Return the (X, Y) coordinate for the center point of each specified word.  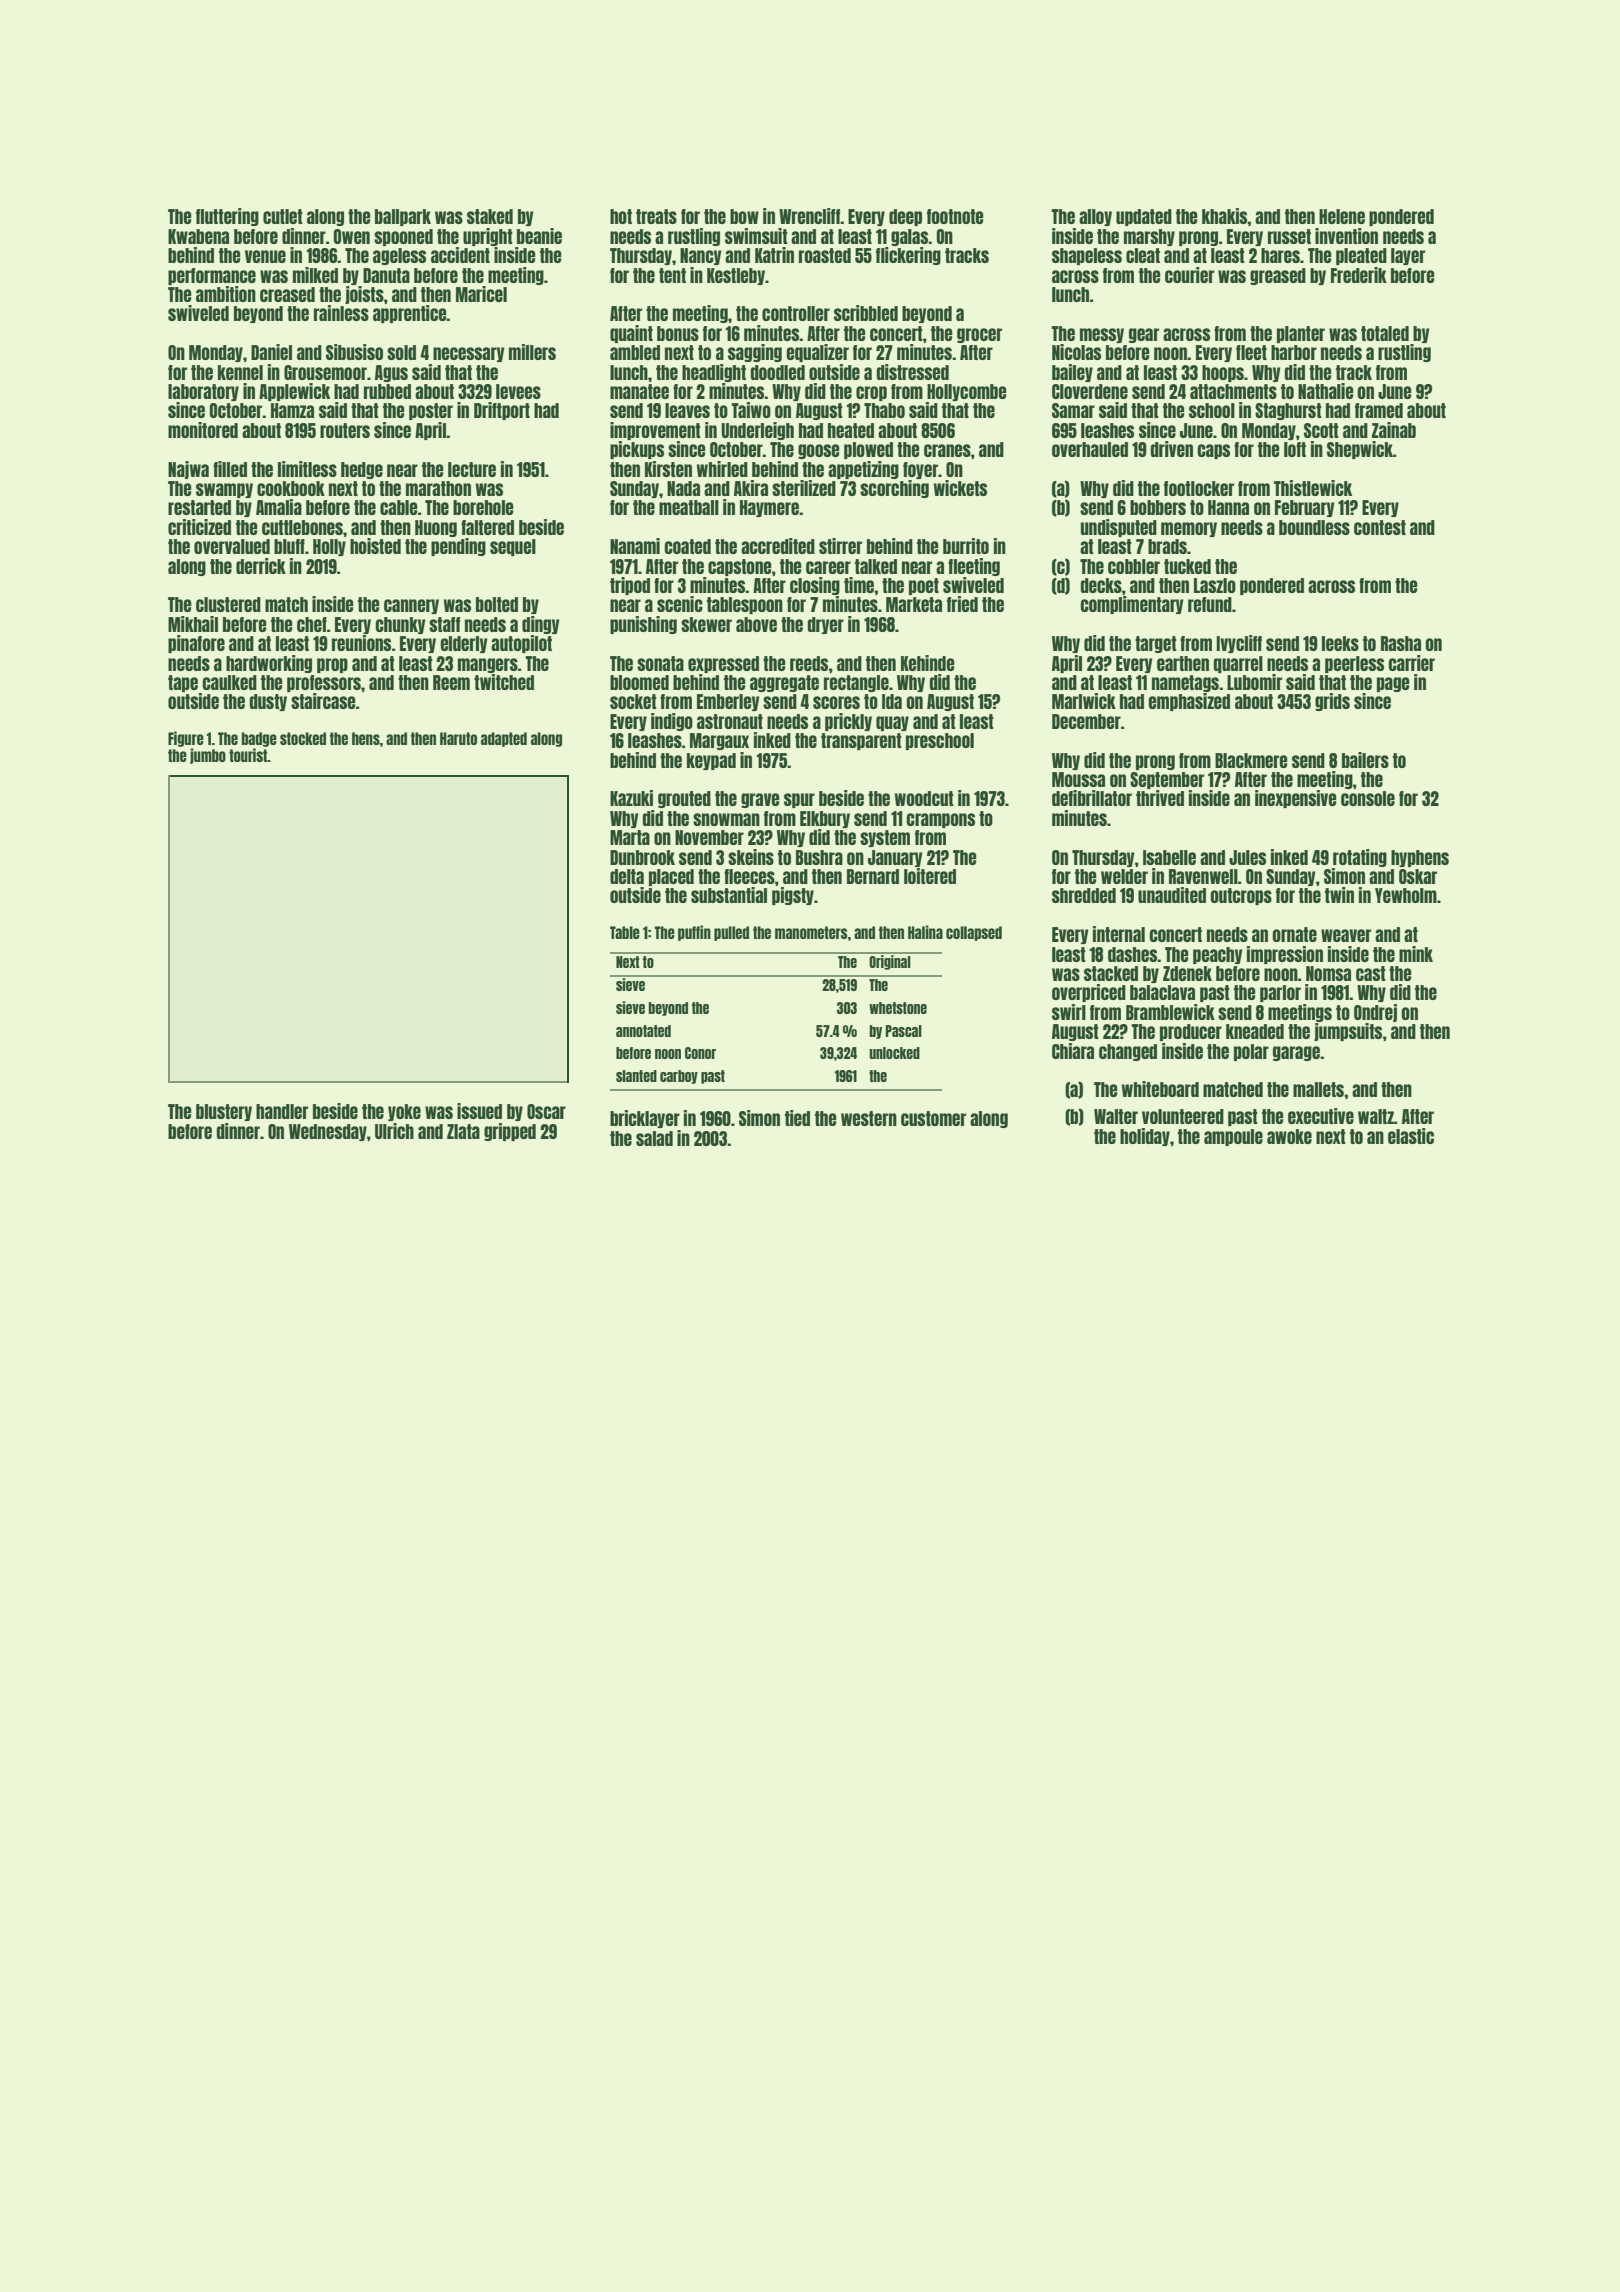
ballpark (403, 217)
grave (760, 800)
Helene (1342, 216)
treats (656, 216)
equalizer (817, 353)
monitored (203, 430)
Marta (630, 837)
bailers (1365, 760)
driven (1171, 449)
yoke (404, 1112)
